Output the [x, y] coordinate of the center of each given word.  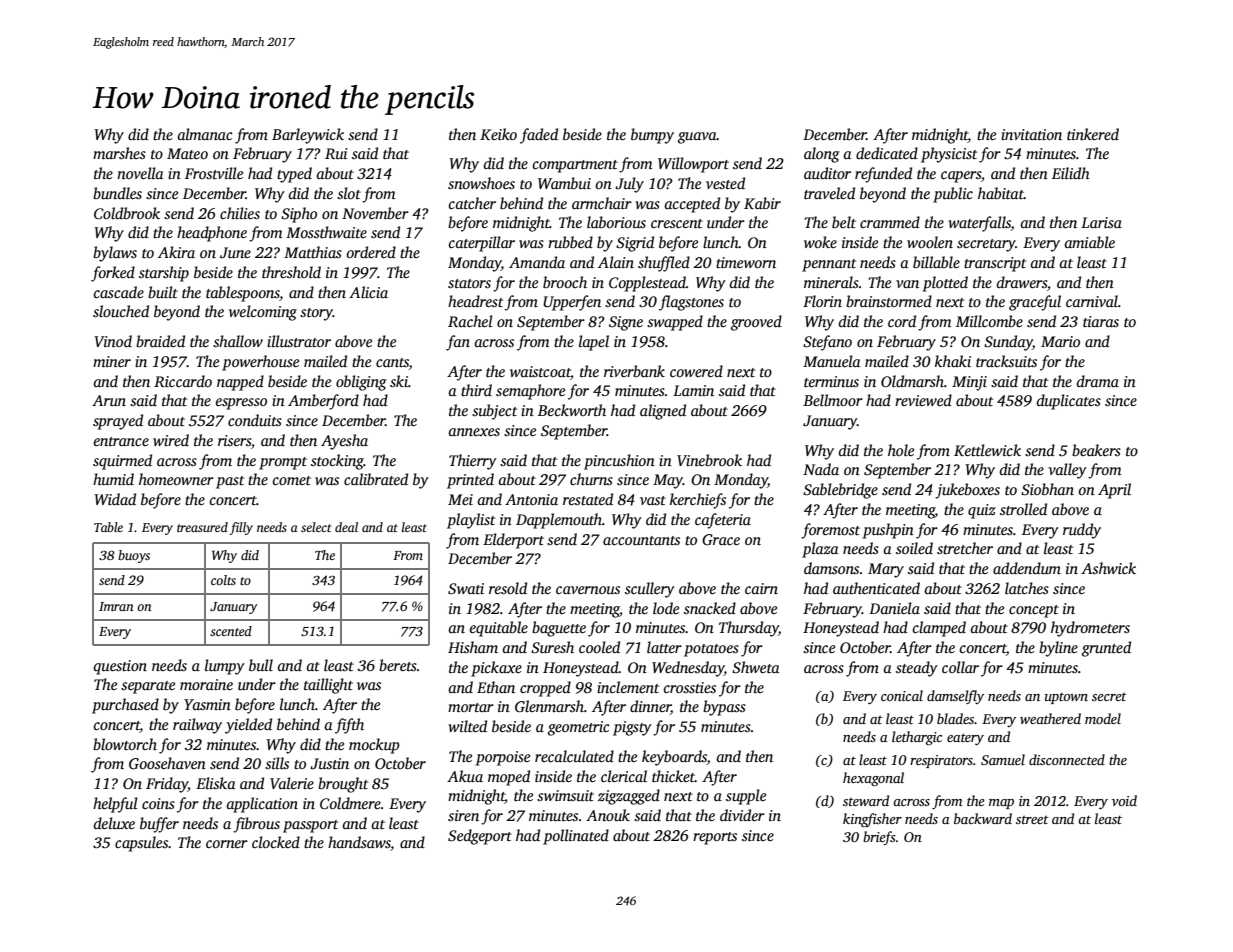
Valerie [292, 783]
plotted [945, 284]
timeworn [746, 262]
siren [463, 815]
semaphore [530, 392]
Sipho [299, 215]
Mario [1060, 341]
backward [983, 818]
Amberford [323, 402]
